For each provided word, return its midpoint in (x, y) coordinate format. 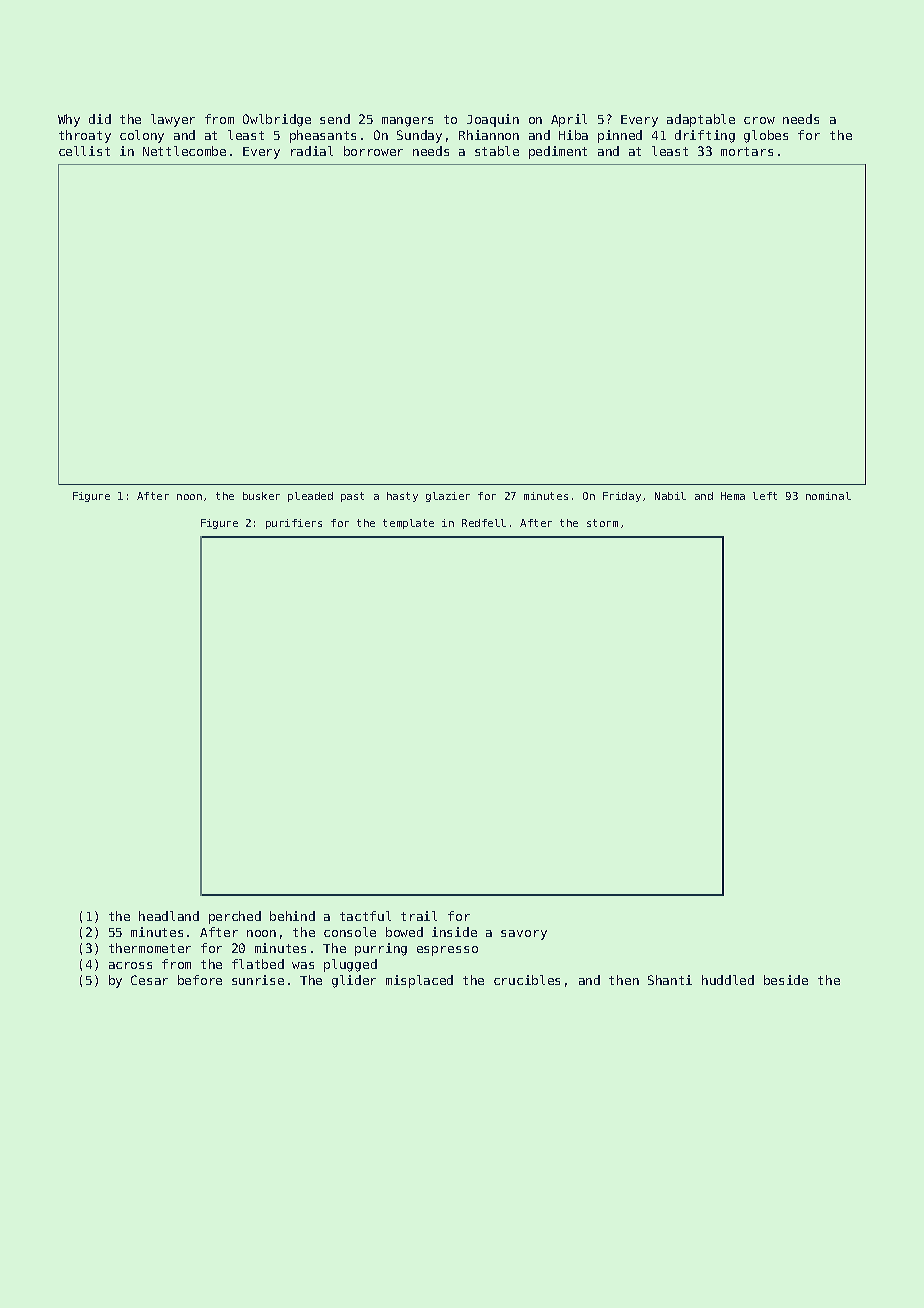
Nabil (670, 496)
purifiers (294, 524)
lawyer (173, 120)
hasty (402, 497)
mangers (407, 122)
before (200, 980)
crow (759, 120)
